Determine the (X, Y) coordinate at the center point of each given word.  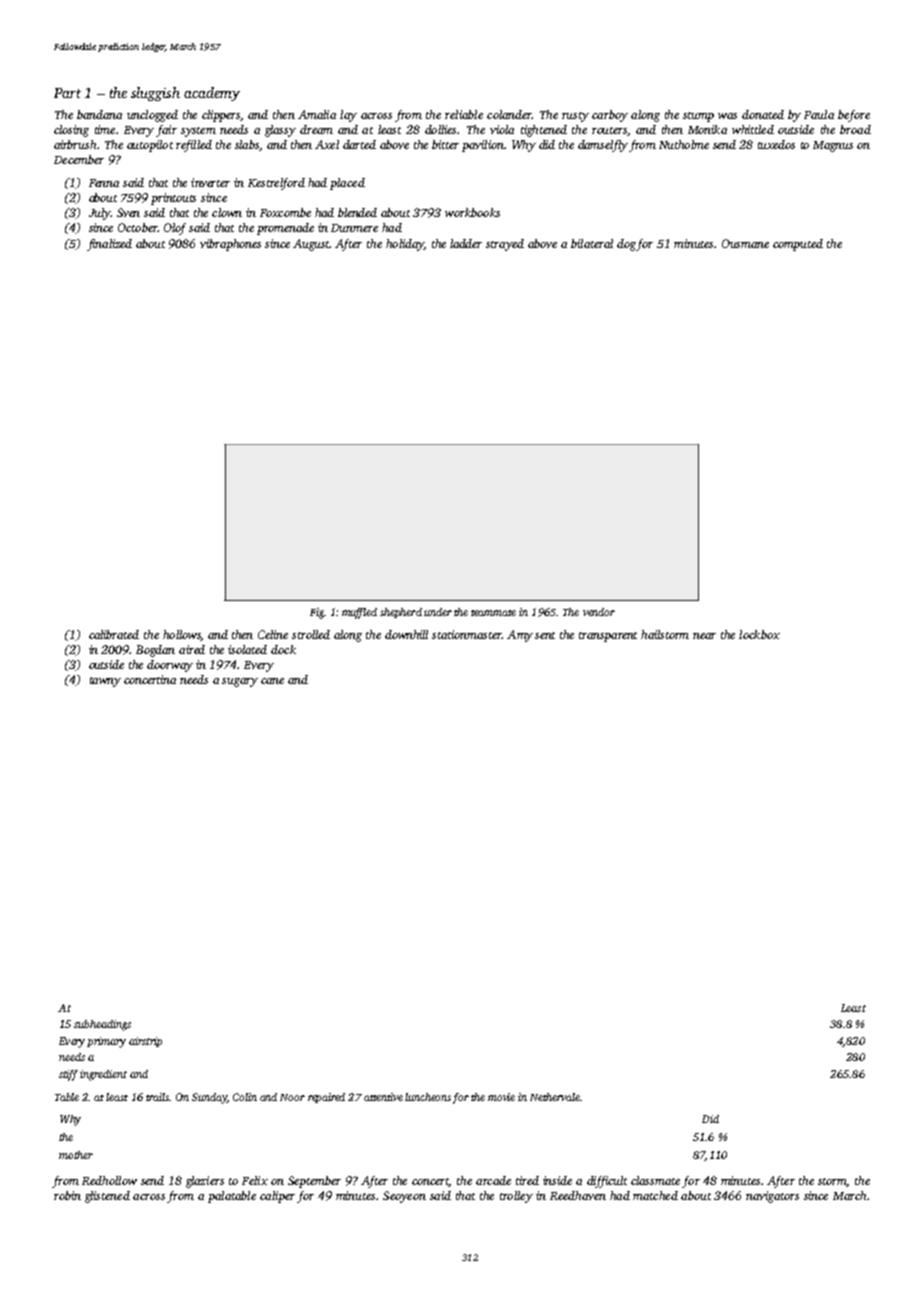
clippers (221, 116)
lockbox (759, 634)
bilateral (592, 243)
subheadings (102, 1025)
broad (855, 129)
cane (272, 681)
